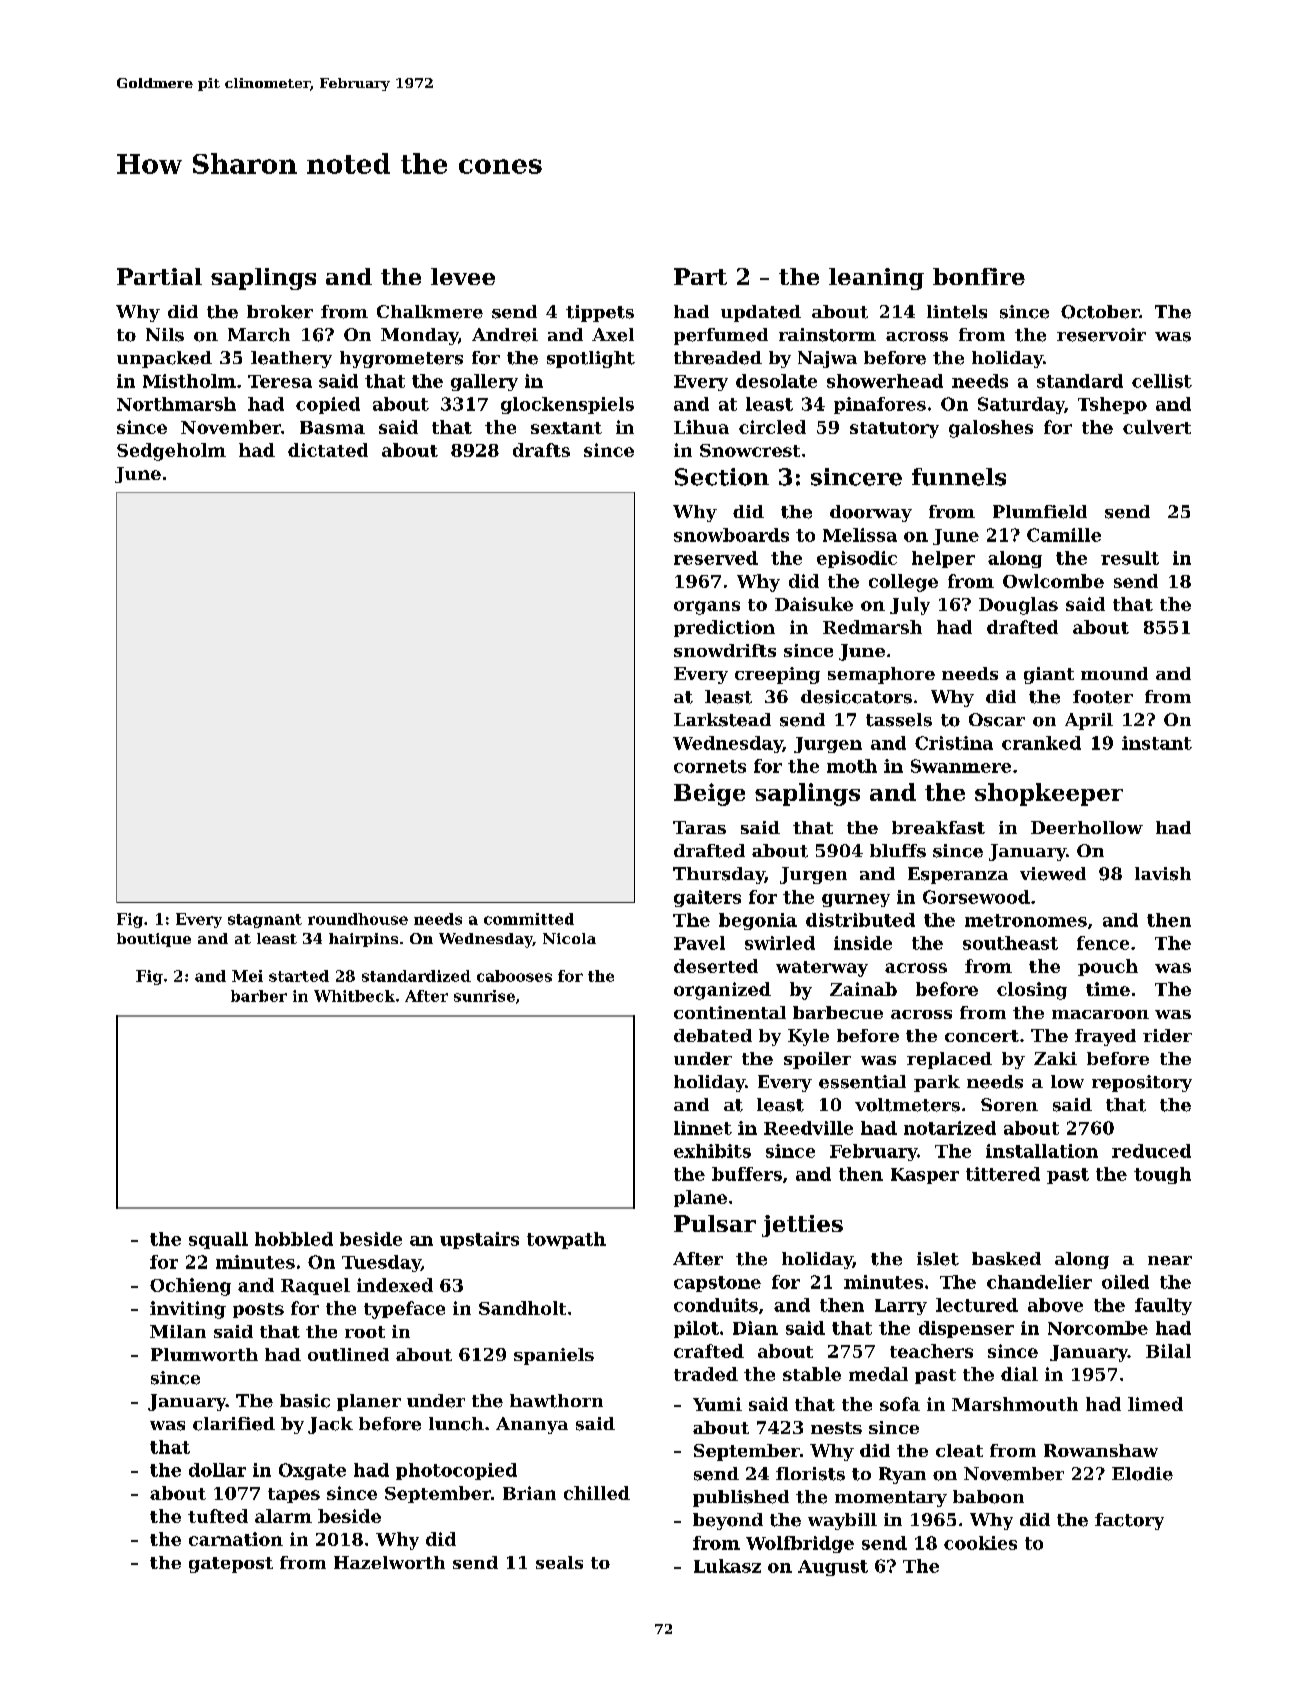 The image size is (1308, 1693). Describe the element at coordinates (389, 1562) in the page. I see `Hazelworth` at that location.
